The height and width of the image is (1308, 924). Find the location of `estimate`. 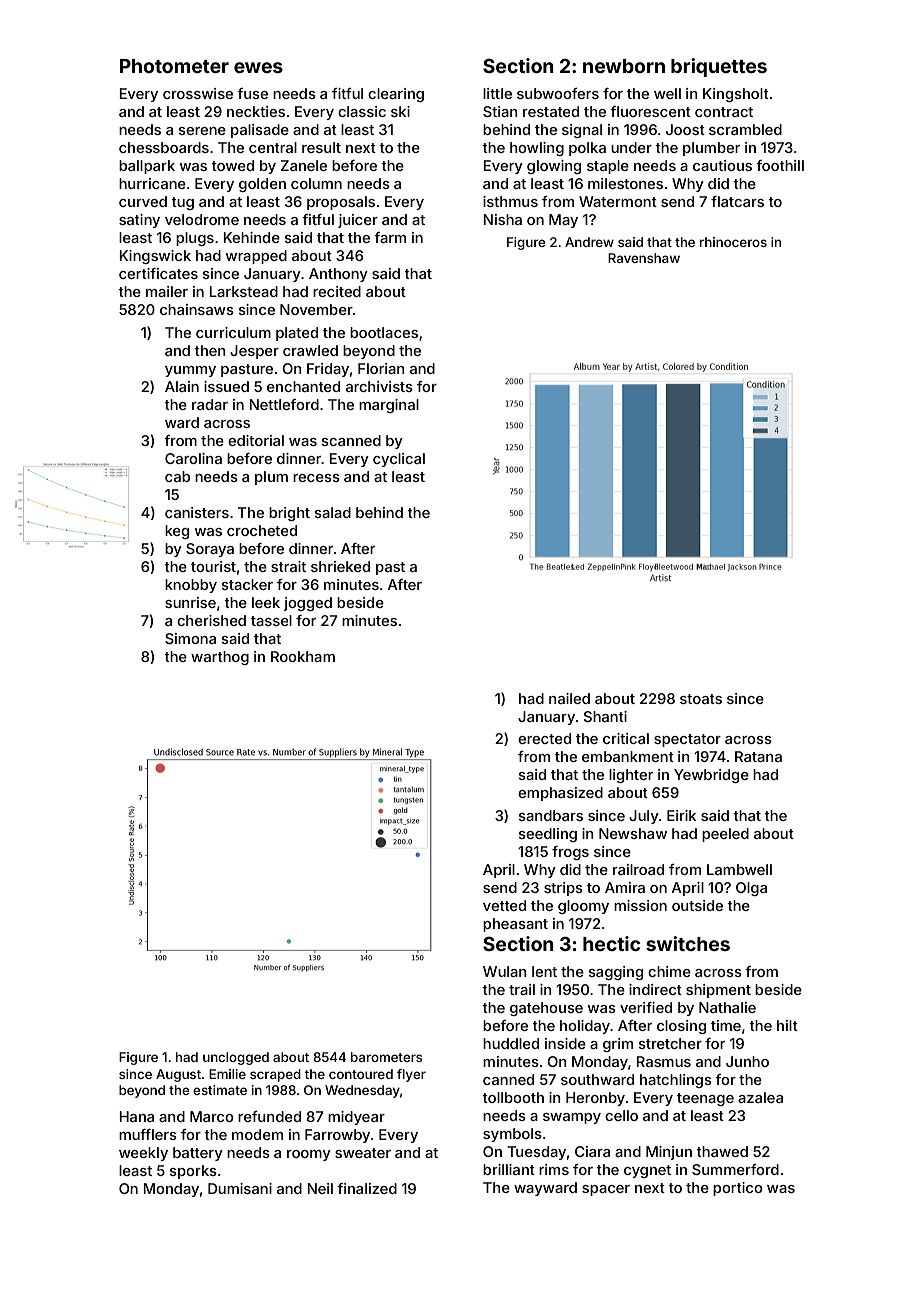

estimate is located at coordinates (220, 1090).
